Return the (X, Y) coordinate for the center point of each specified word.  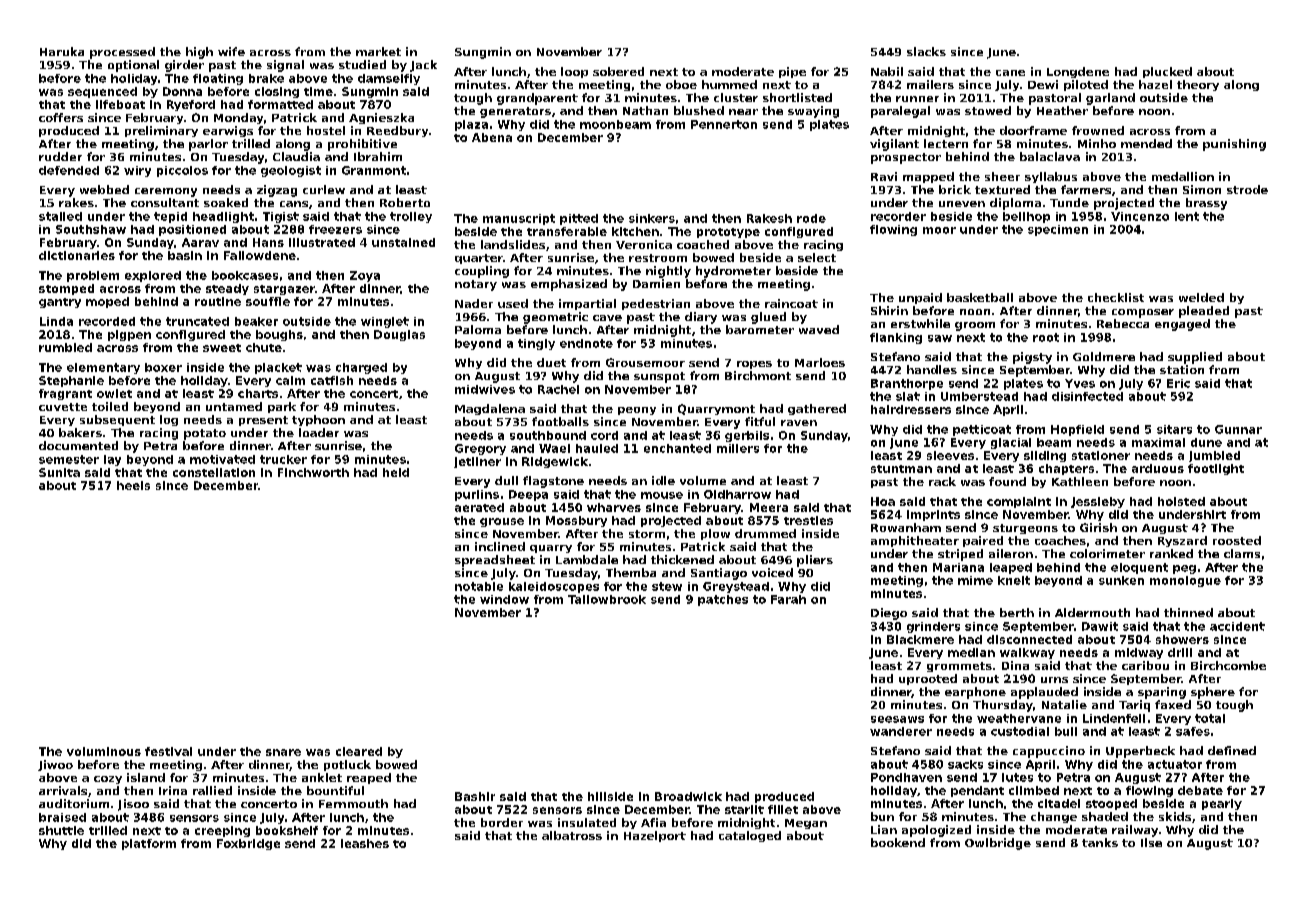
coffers (61, 117)
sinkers (652, 218)
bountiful (335, 790)
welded (1201, 297)
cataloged (750, 836)
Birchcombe (1228, 665)
